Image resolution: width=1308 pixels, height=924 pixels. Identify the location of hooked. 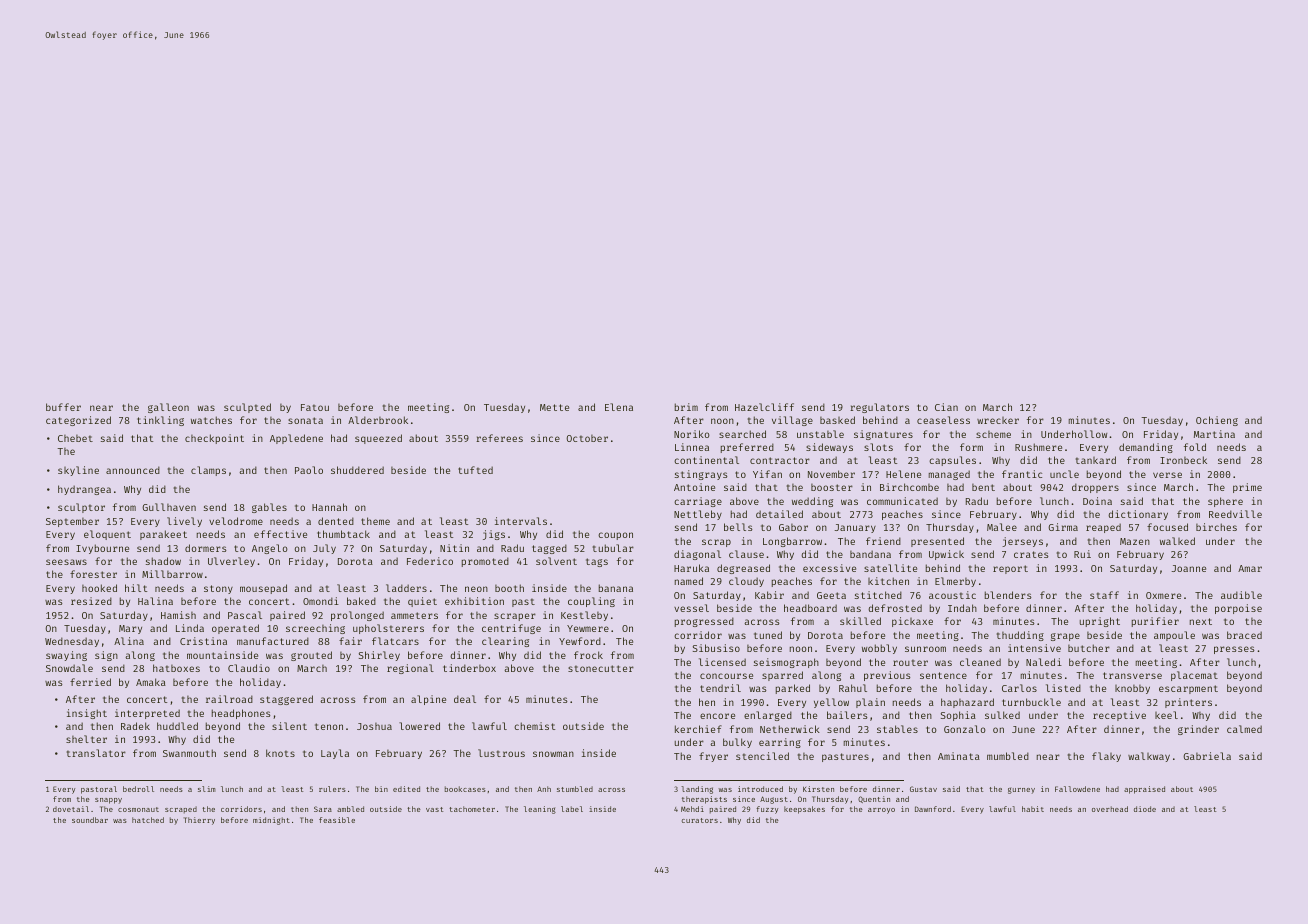
(99, 588).
